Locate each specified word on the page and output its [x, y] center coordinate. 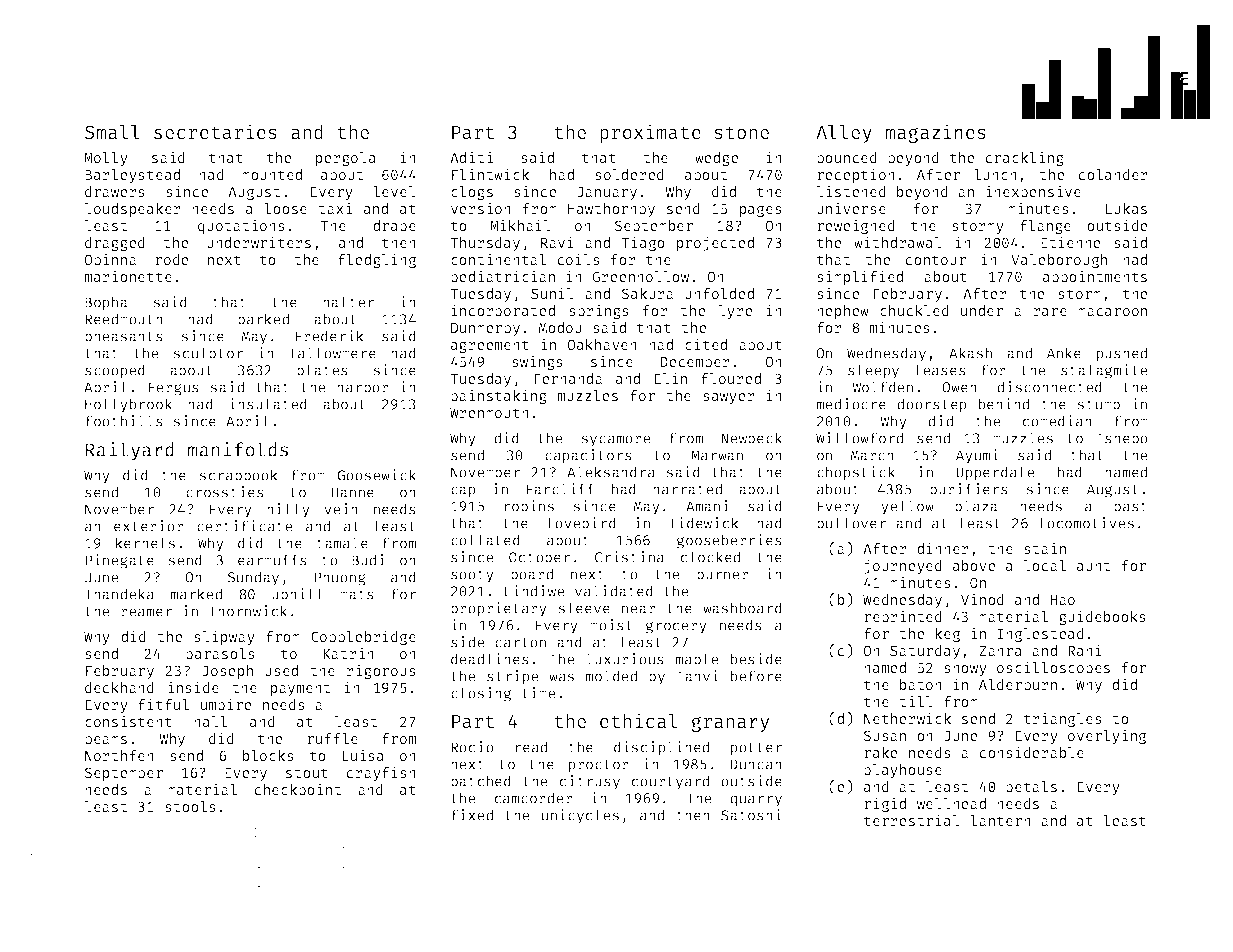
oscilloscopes [1053, 668]
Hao [1062, 600]
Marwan [717, 455]
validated [614, 591]
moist [611, 625]
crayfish [381, 773]
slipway [224, 637]
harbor [363, 387]
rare [1050, 312]
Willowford [859, 438]
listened [851, 191]
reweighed [856, 226]
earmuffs [272, 560]
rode [171, 259]
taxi [335, 208]
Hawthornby [611, 210]
